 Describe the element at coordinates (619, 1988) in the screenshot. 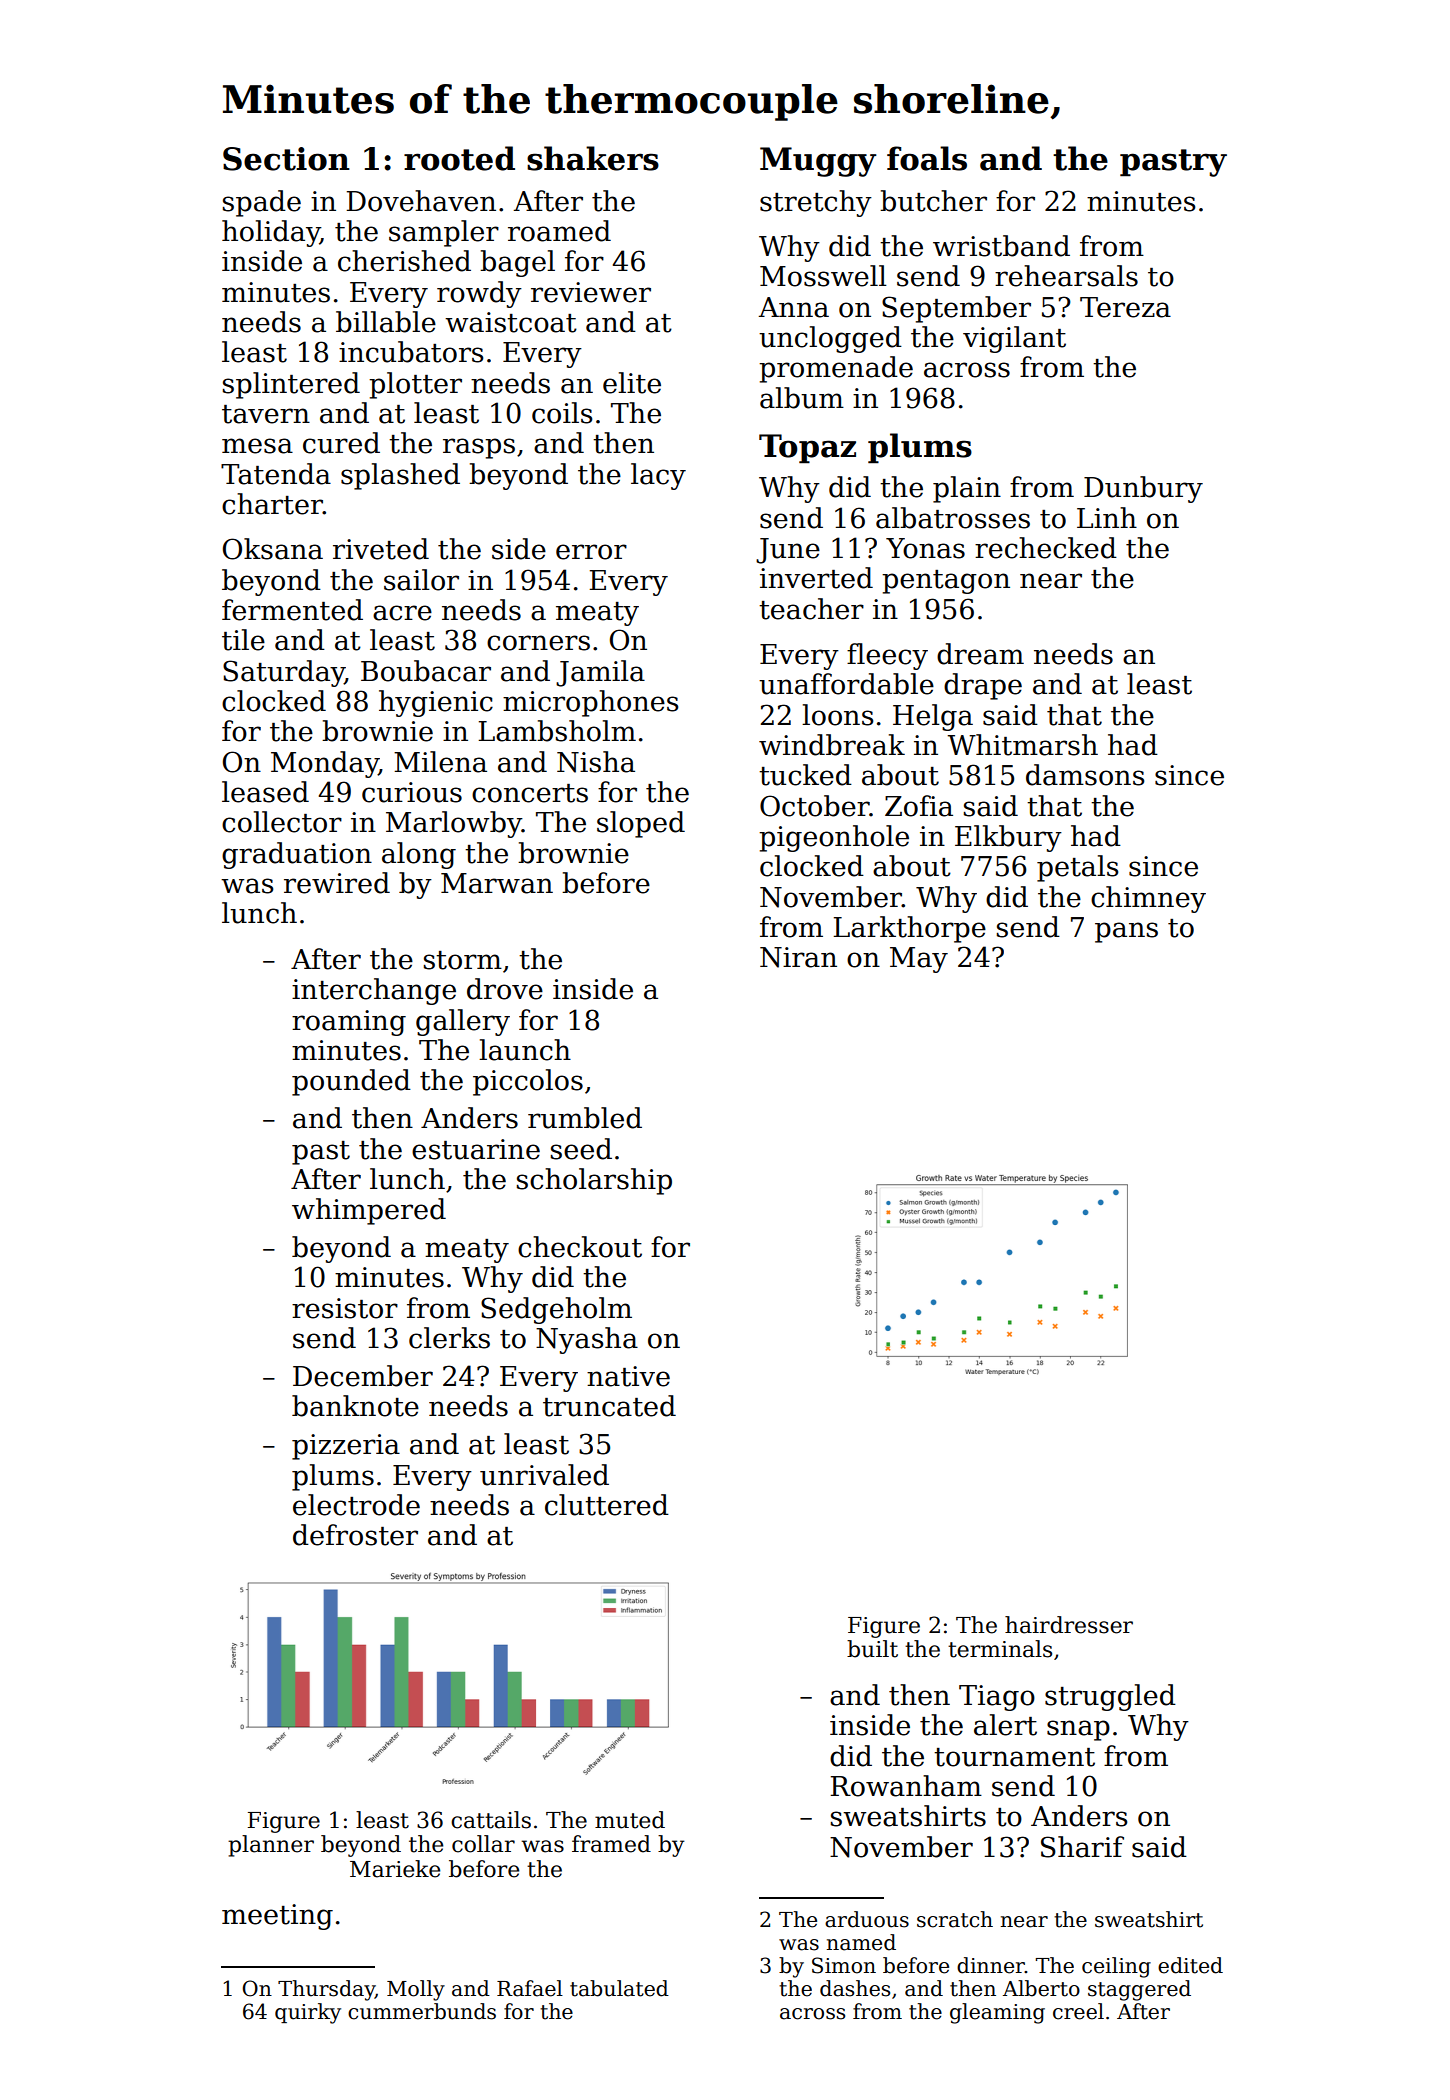

I see `tabulated` at that location.
